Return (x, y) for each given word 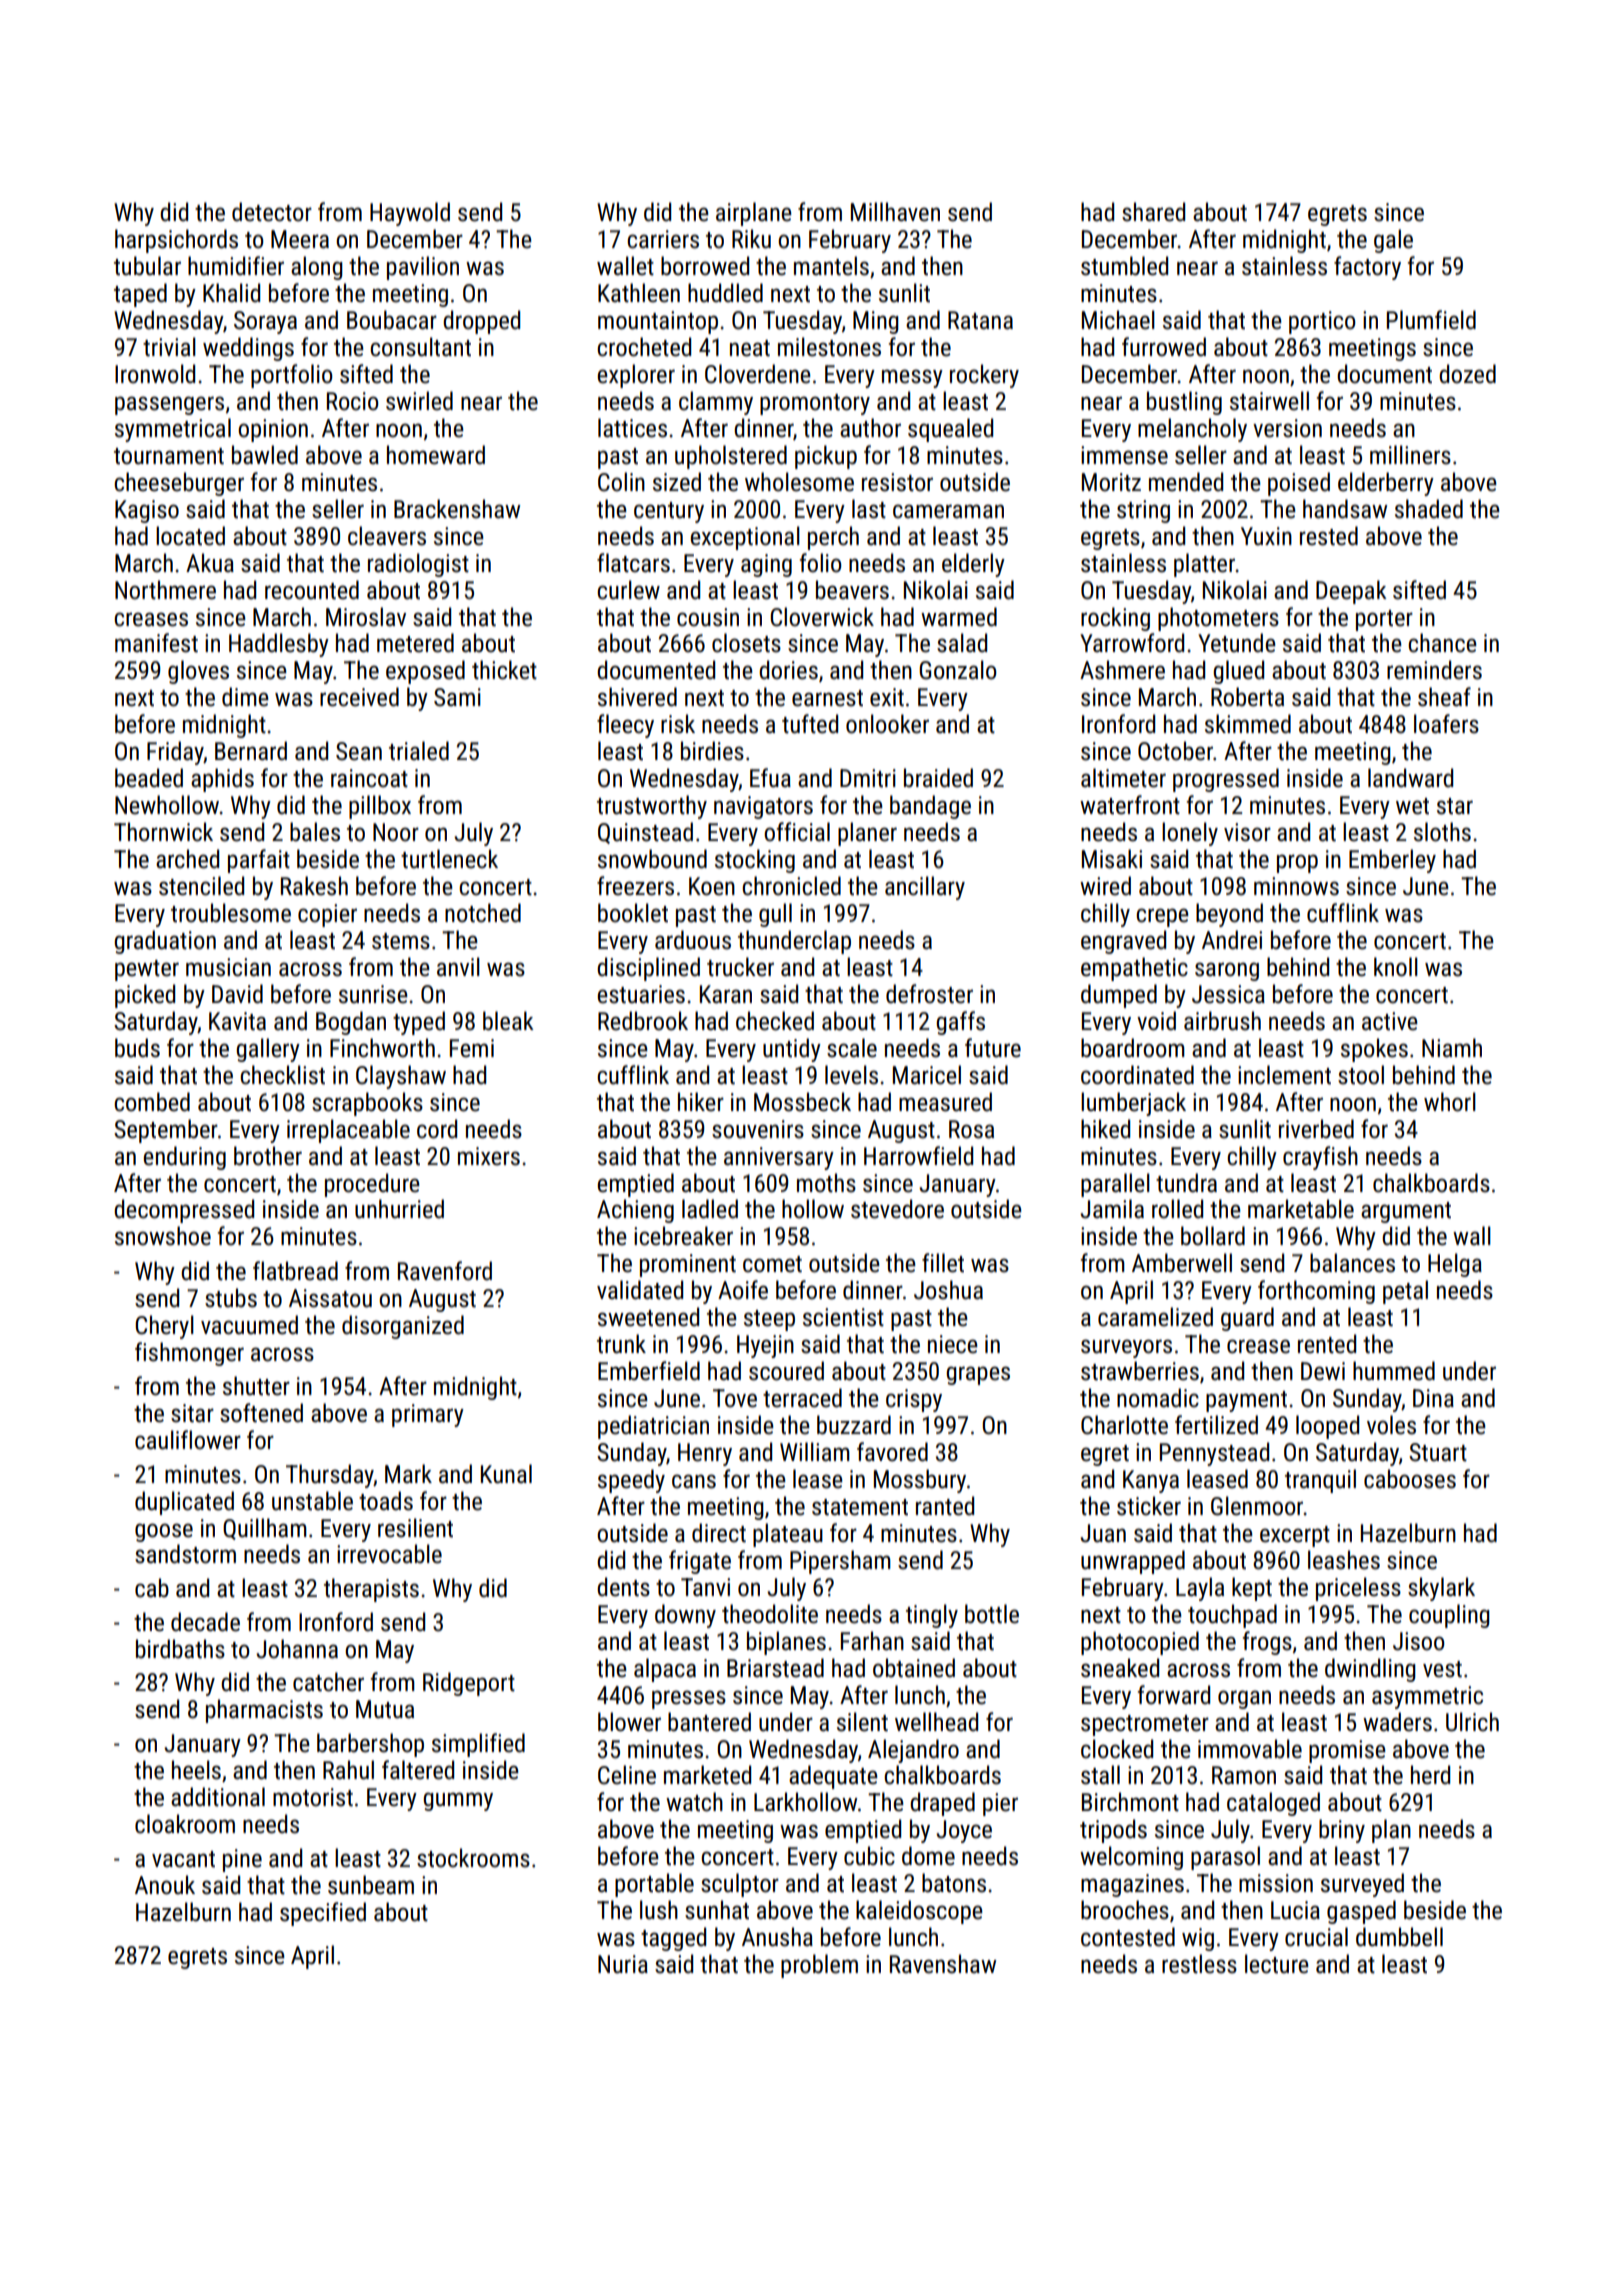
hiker (701, 1102)
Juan (1103, 1533)
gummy (458, 1801)
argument (1406, 1212)
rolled (1177, 1209)
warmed (959, 617)
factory (1367, 268)
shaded (1429, 509)
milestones (829, 347)
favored (892, 1452)
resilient (415, 1528)
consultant (420, 347)
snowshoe (163, 1236)
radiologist (418, 565)
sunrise (373, 994)
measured (945, 1102)
